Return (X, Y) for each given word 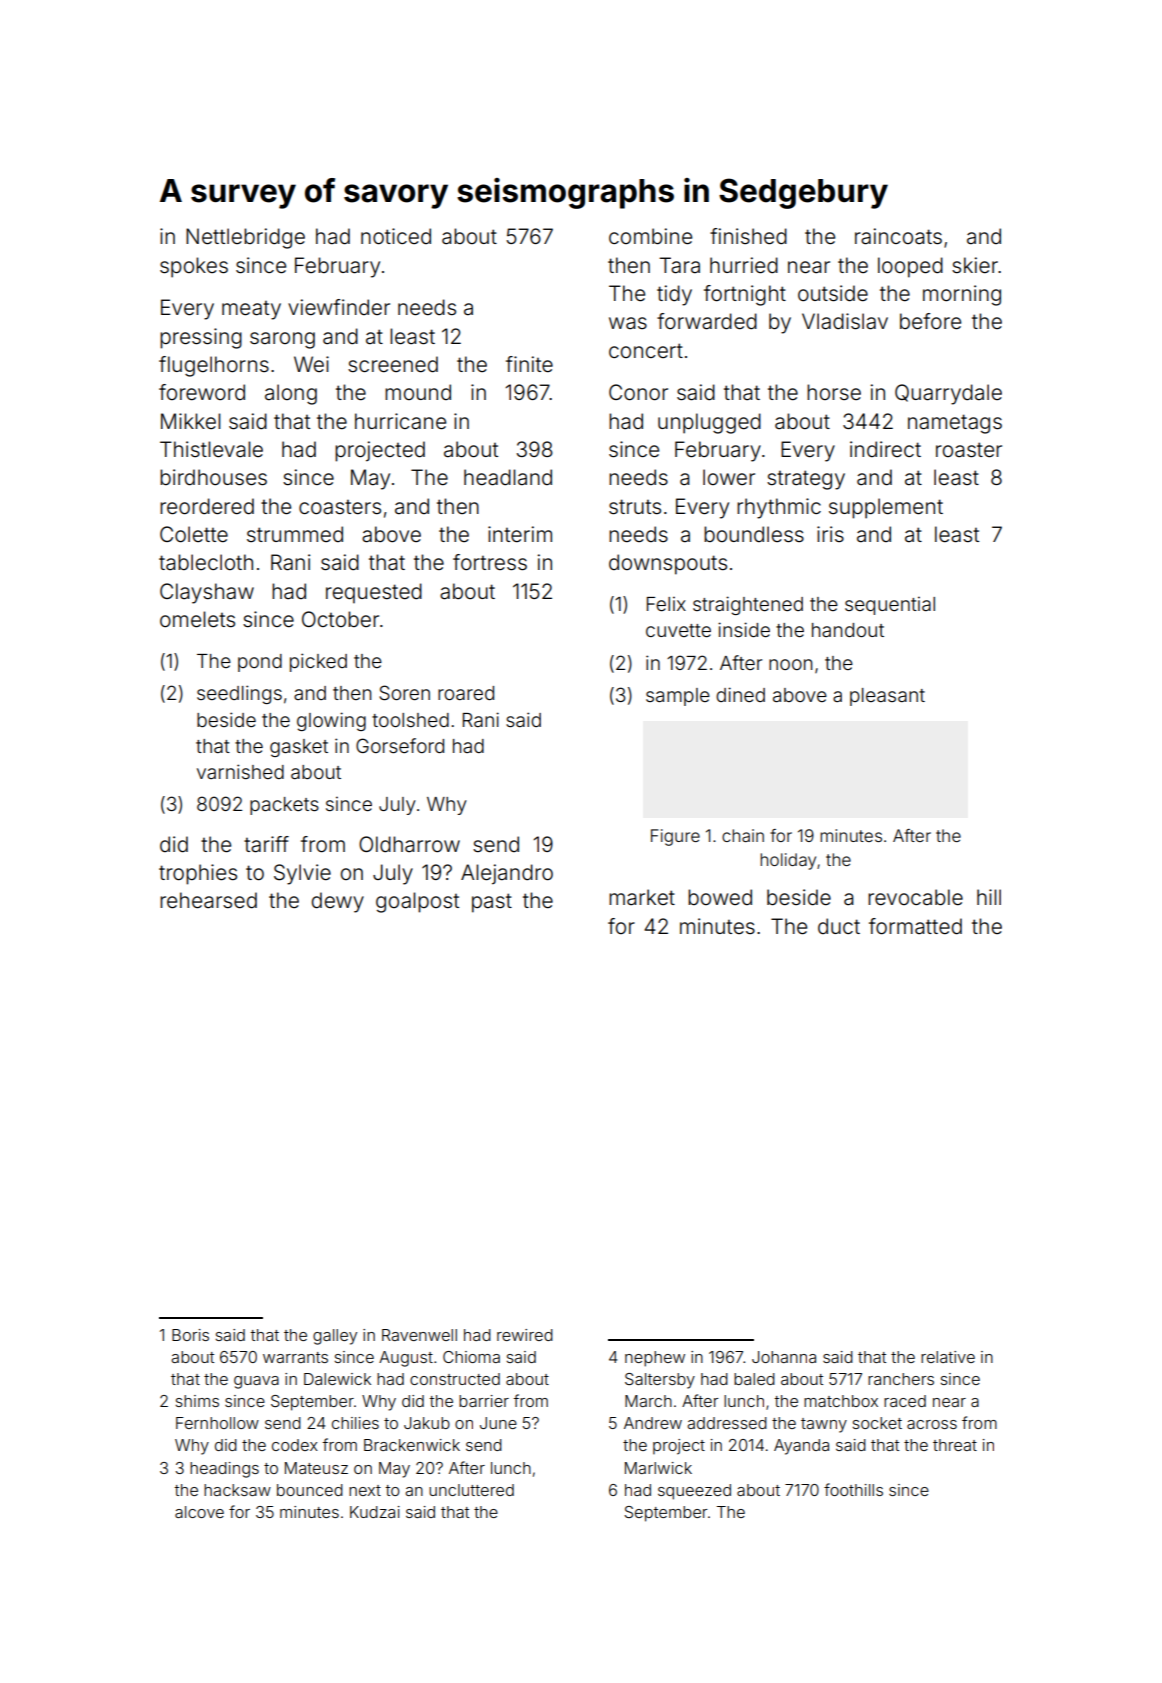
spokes (194, 267)
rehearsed (208, 900)
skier (975, 265)
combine (650, 236)
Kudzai (375, 1512)
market (642, 897)
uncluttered (471, 1490)
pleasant (887, 697)
